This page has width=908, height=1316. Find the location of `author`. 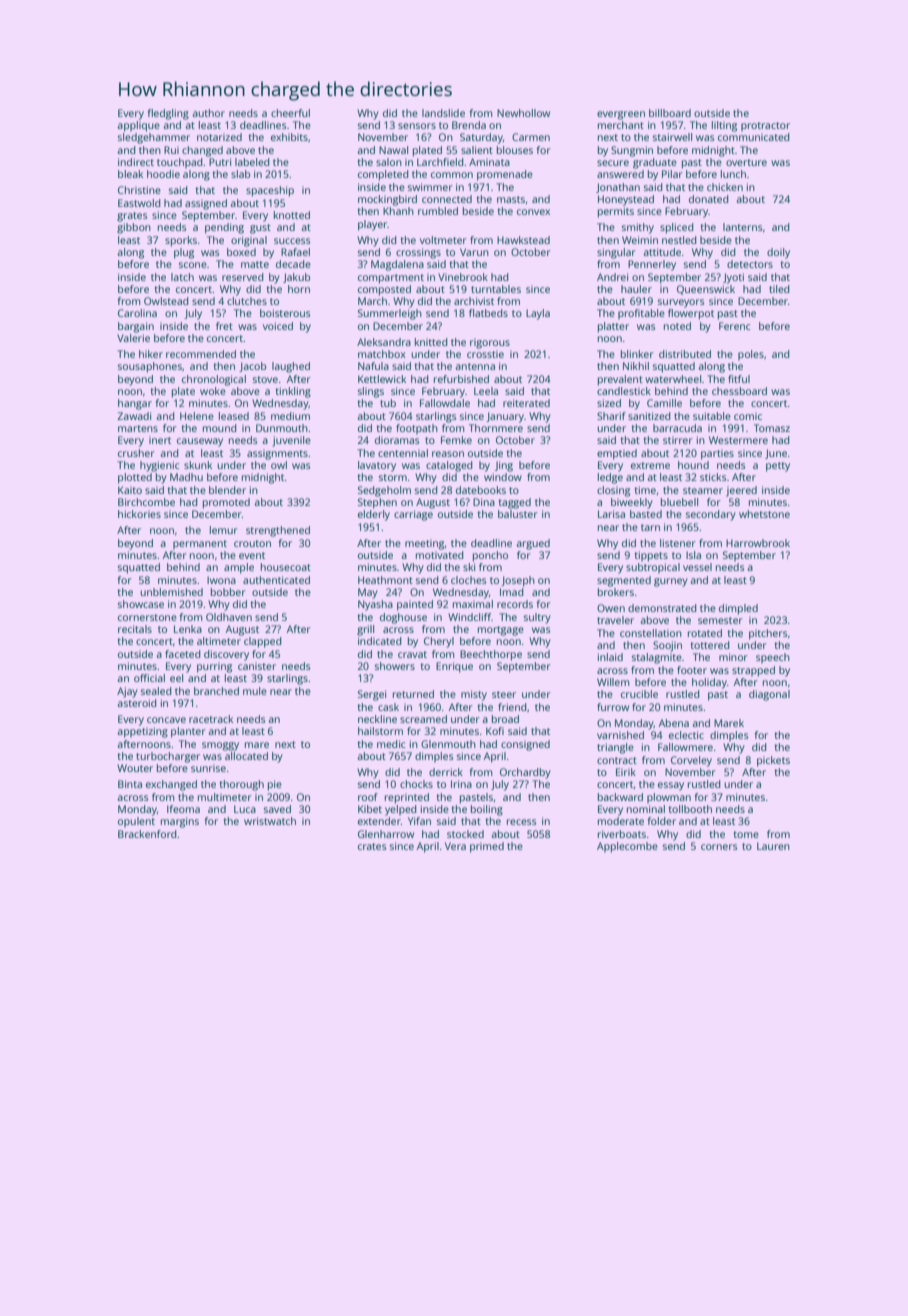

author is located at coordinates (209, 113).
